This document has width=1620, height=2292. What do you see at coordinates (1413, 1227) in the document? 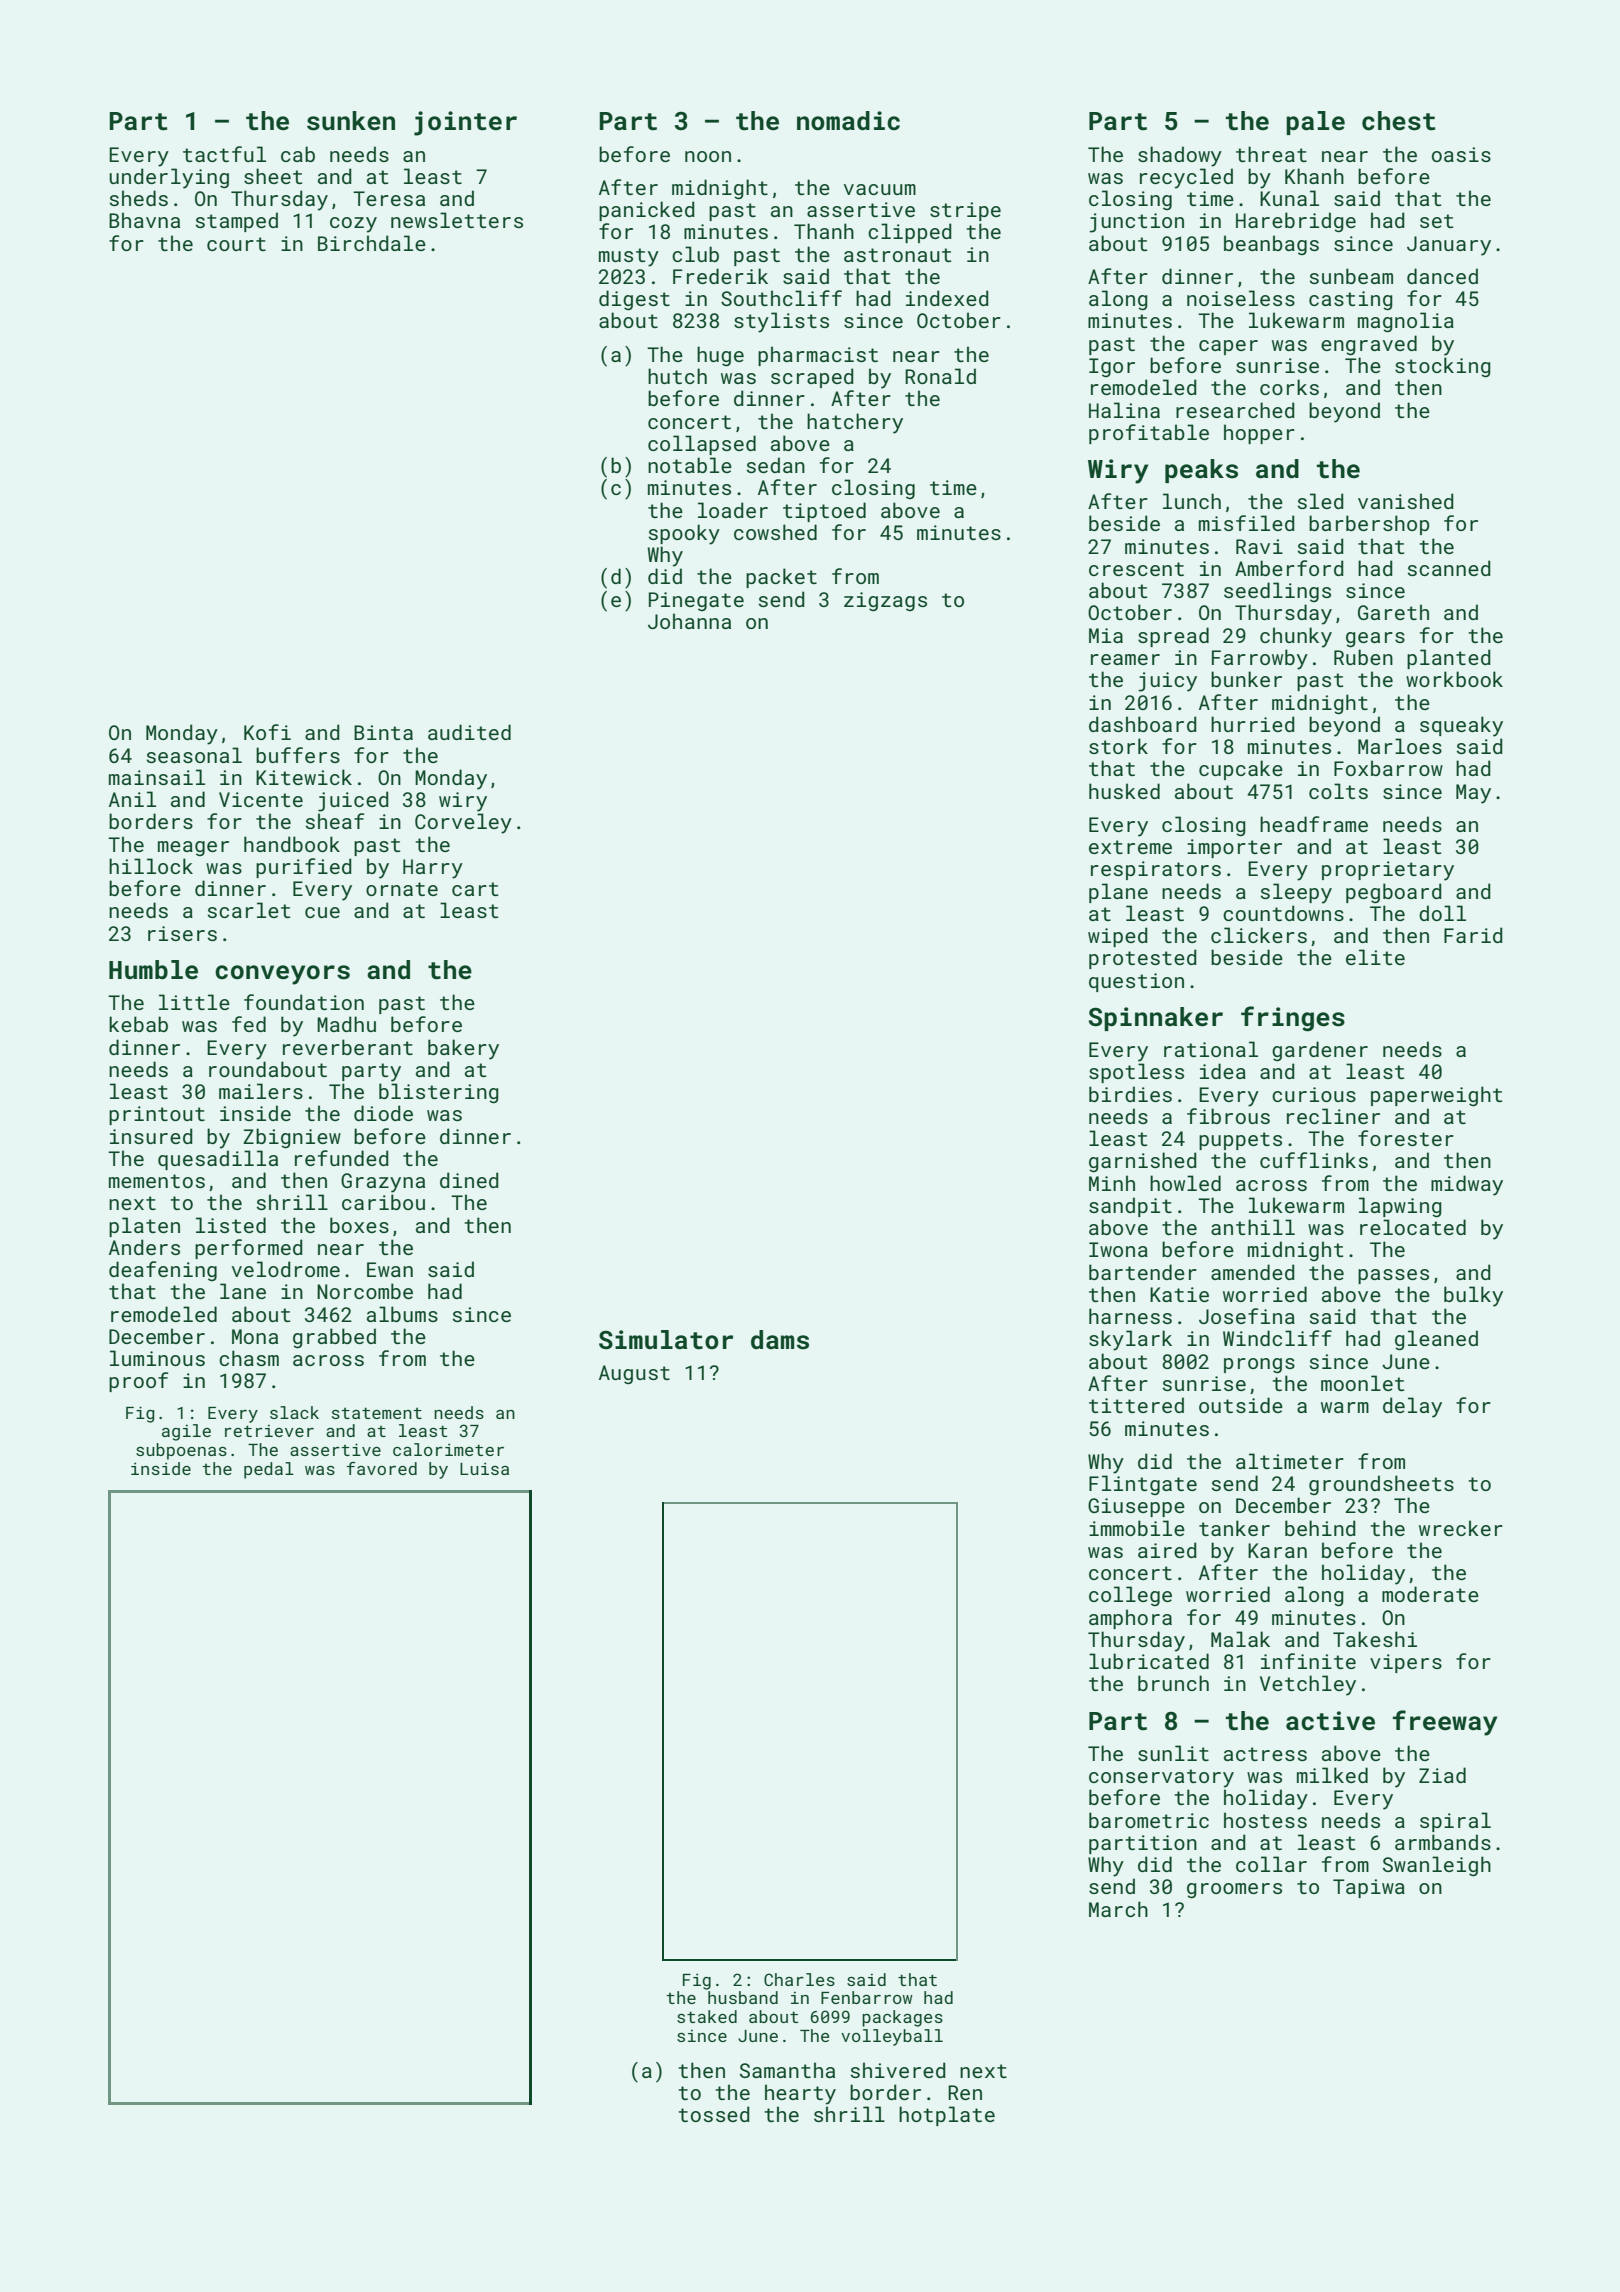
I see `relocated` at bounding box center [1413, 1227].
